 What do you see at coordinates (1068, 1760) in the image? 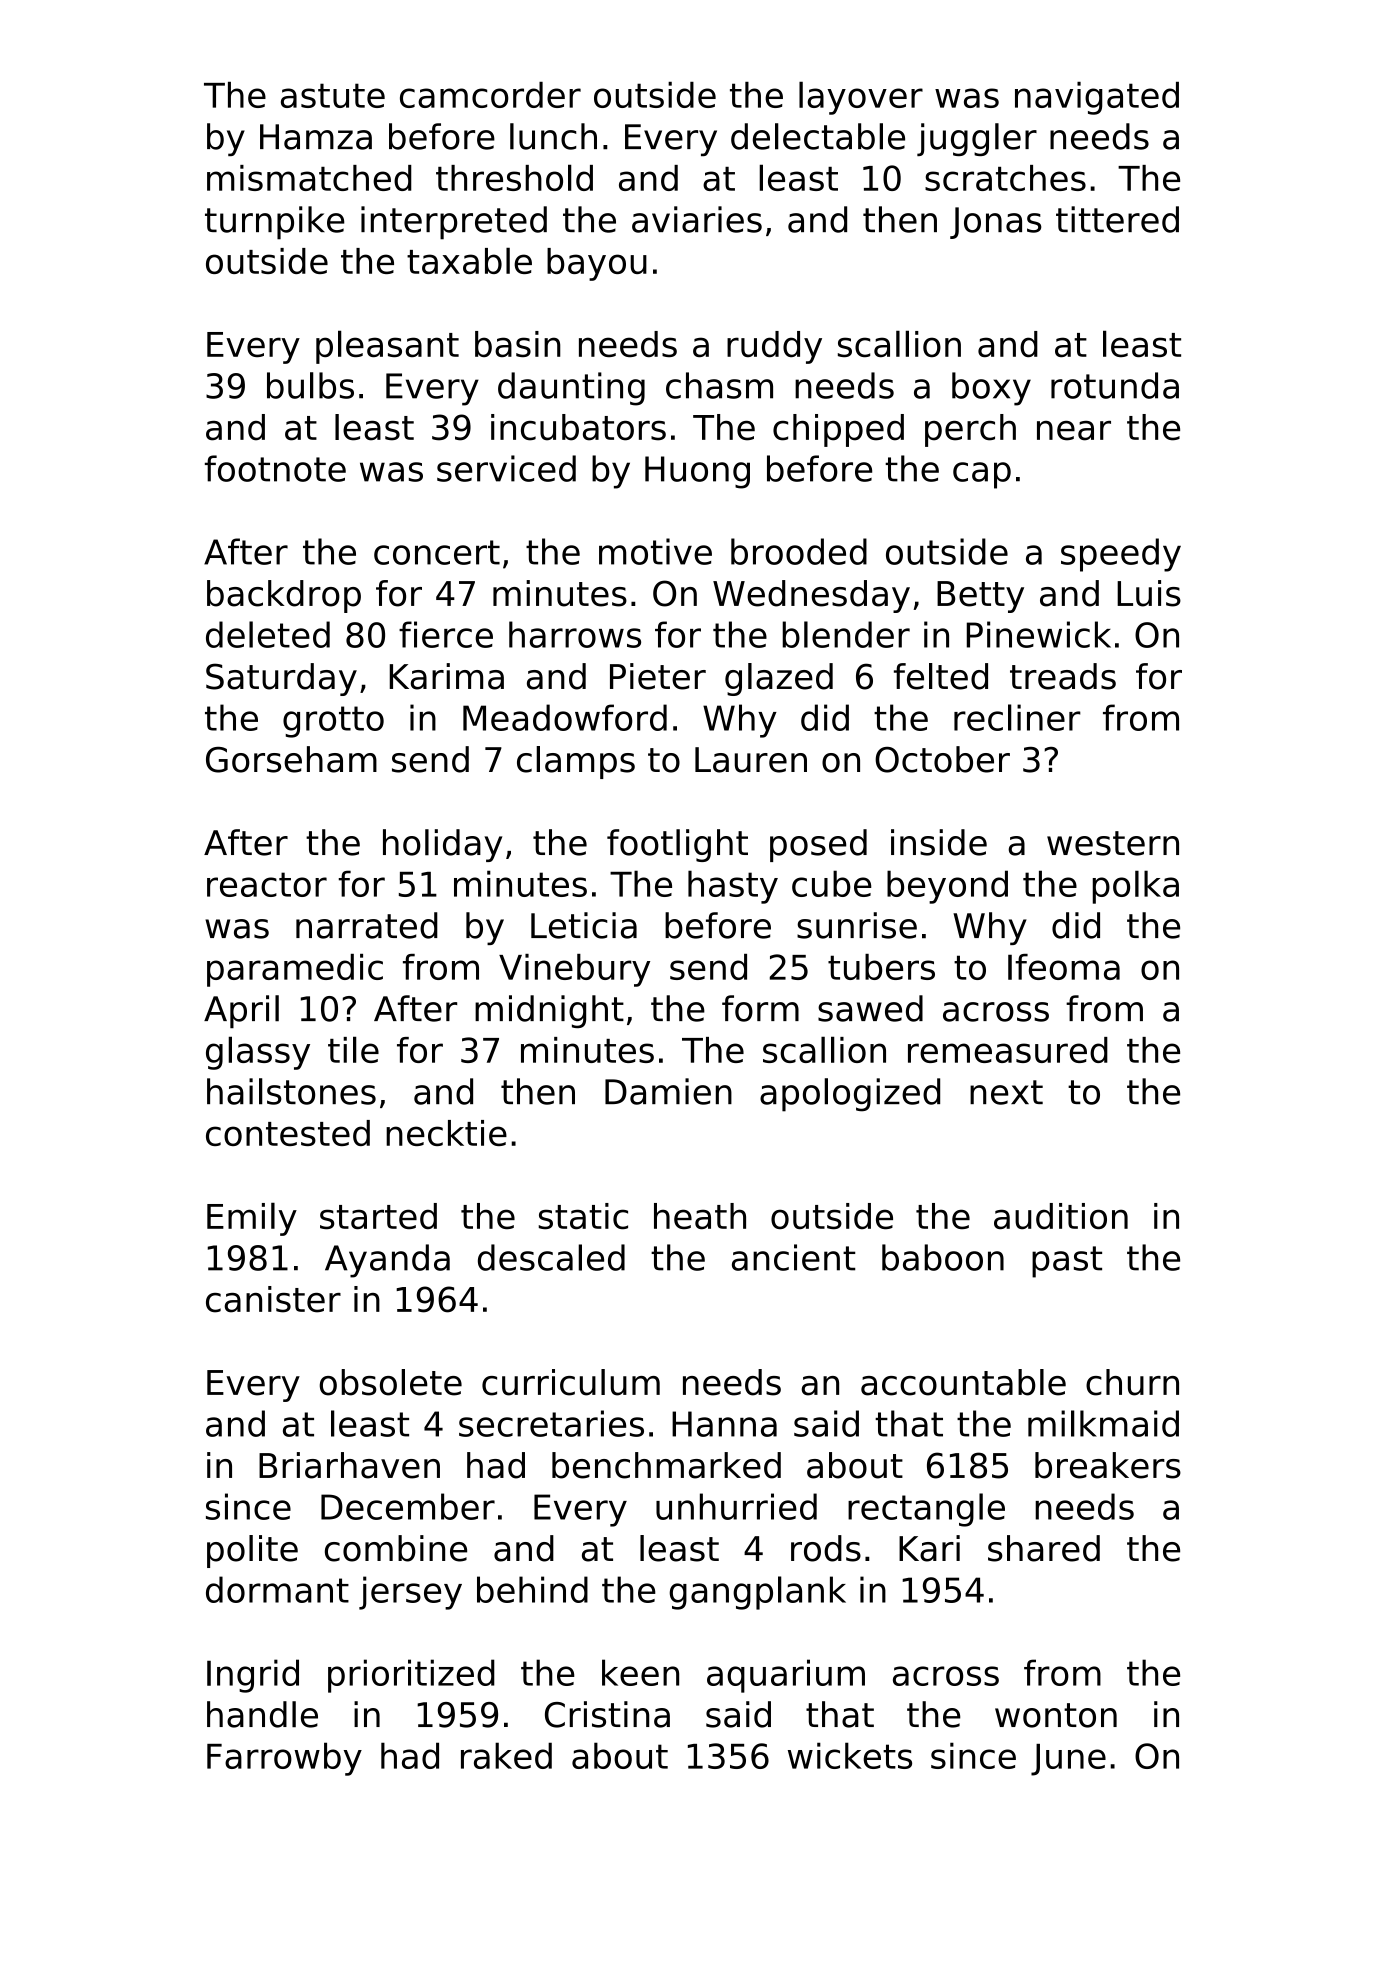
I see `June` at bounding box center [1068, 1760].
